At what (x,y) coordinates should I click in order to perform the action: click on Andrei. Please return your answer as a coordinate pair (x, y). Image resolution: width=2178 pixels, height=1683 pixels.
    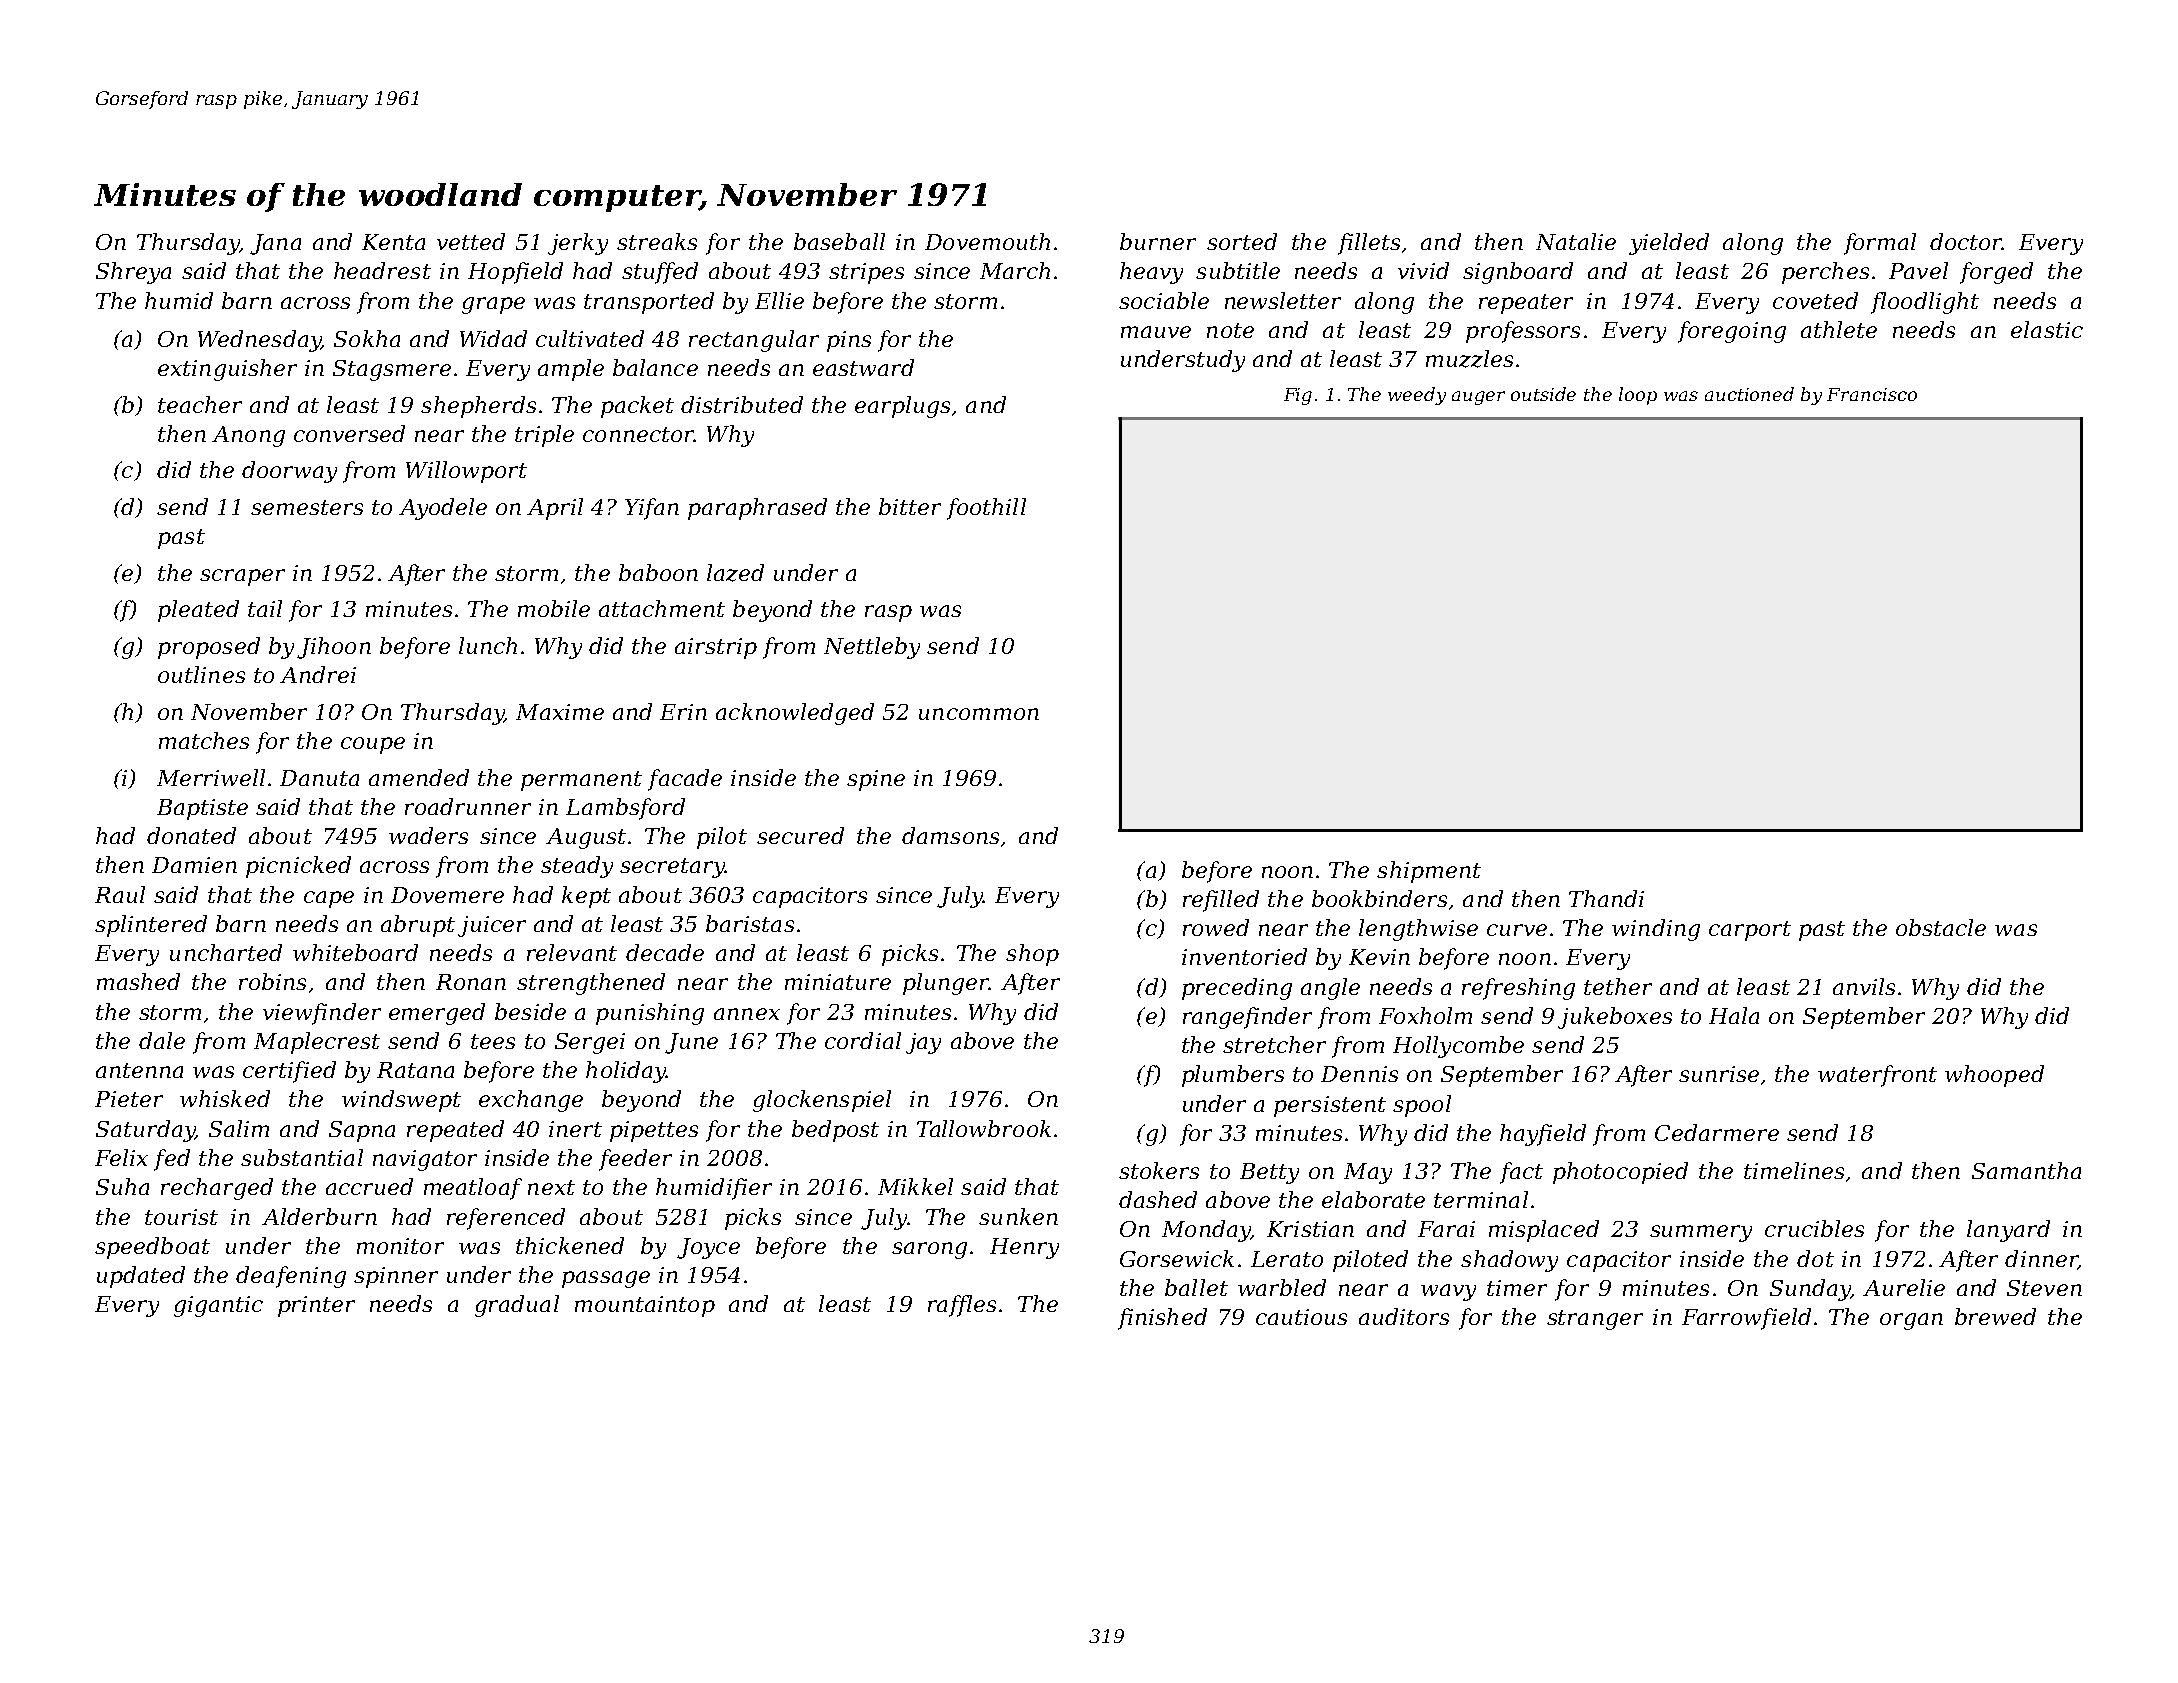
    Looking at the image, I should click on (318, 674).
